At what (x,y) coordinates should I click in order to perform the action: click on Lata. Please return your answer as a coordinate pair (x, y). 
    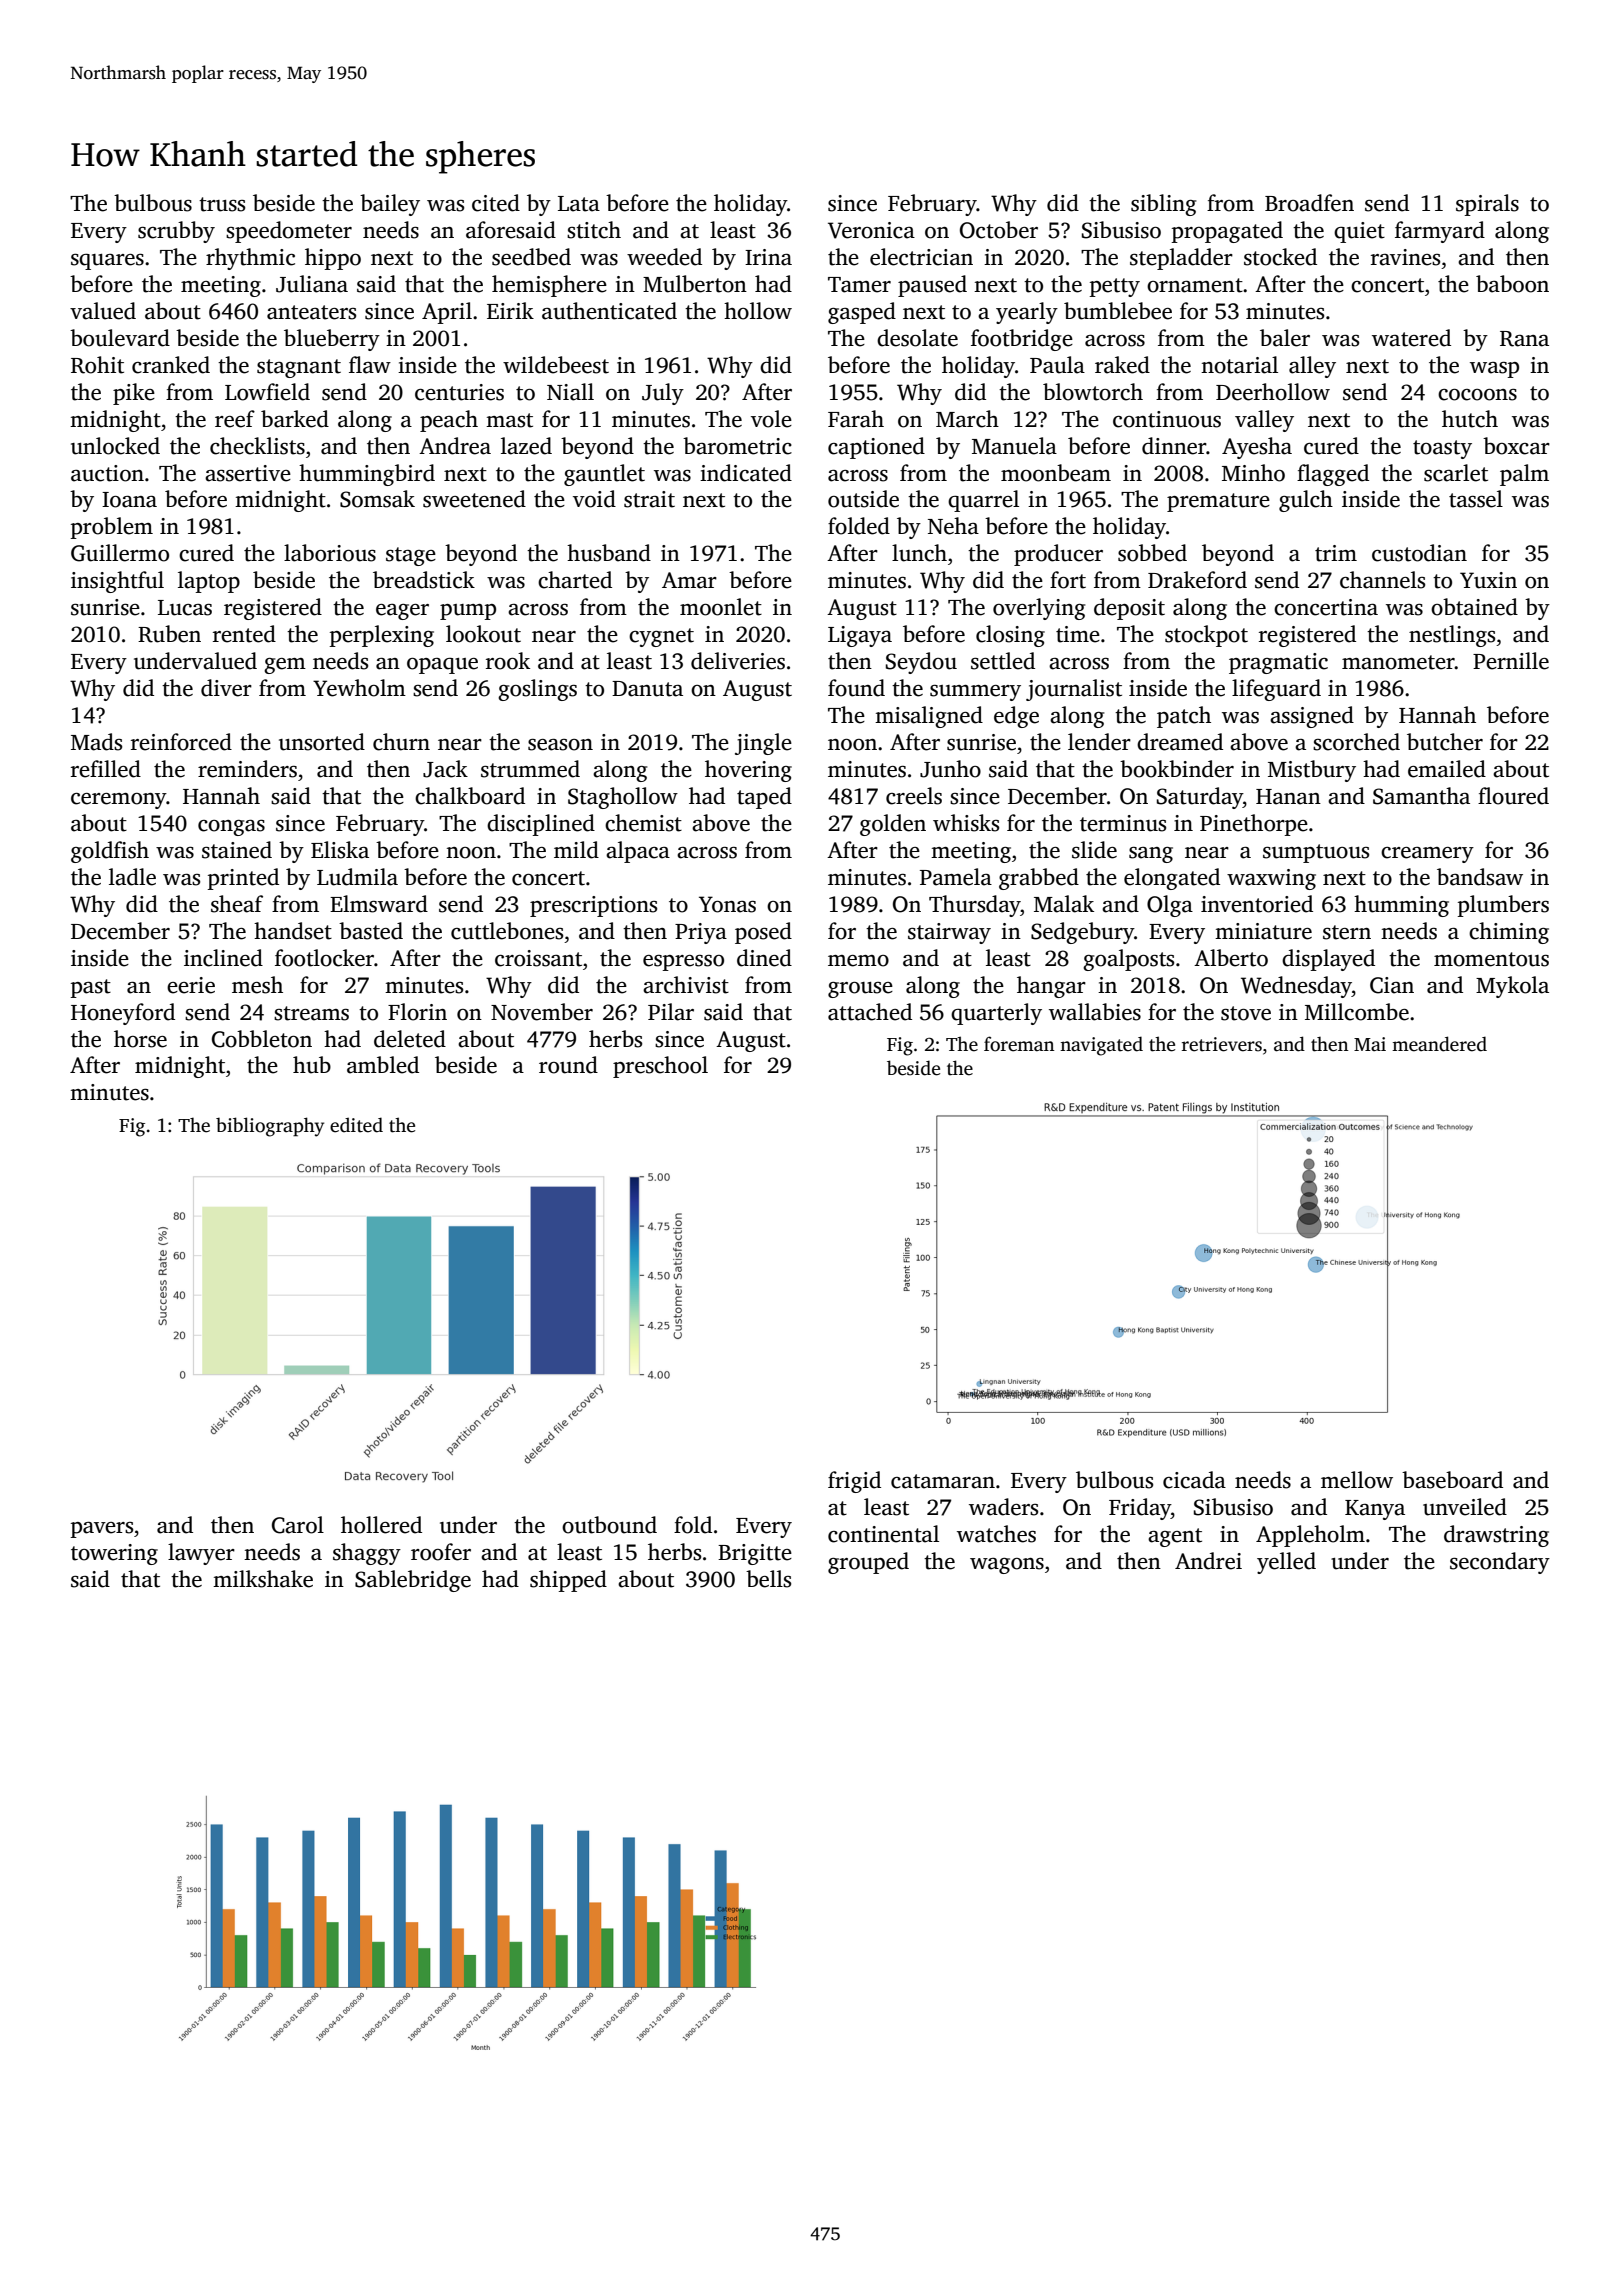
    Looking at the image, I should click on (579, 204).
